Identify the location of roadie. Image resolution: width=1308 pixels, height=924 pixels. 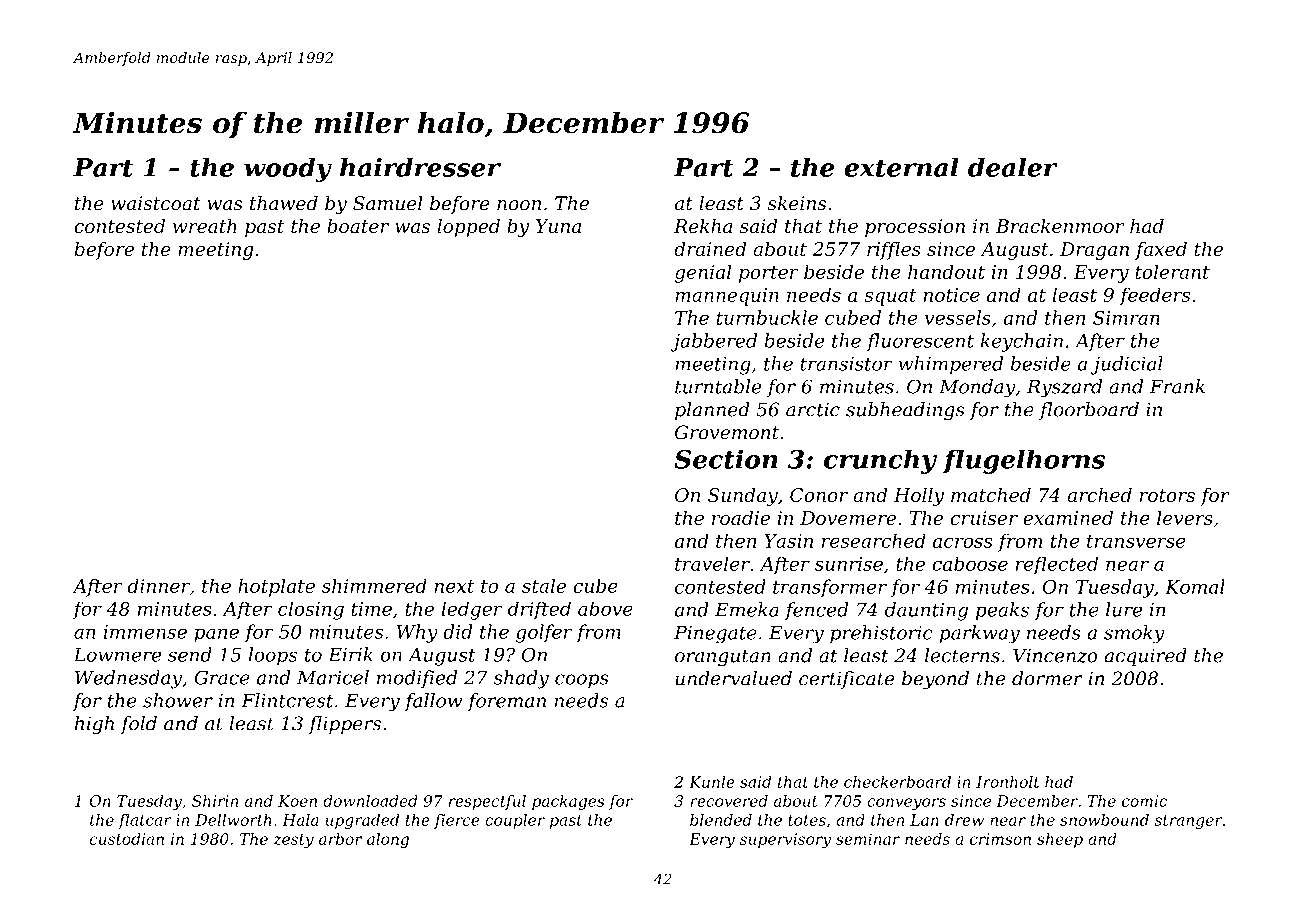
(741, 517).
